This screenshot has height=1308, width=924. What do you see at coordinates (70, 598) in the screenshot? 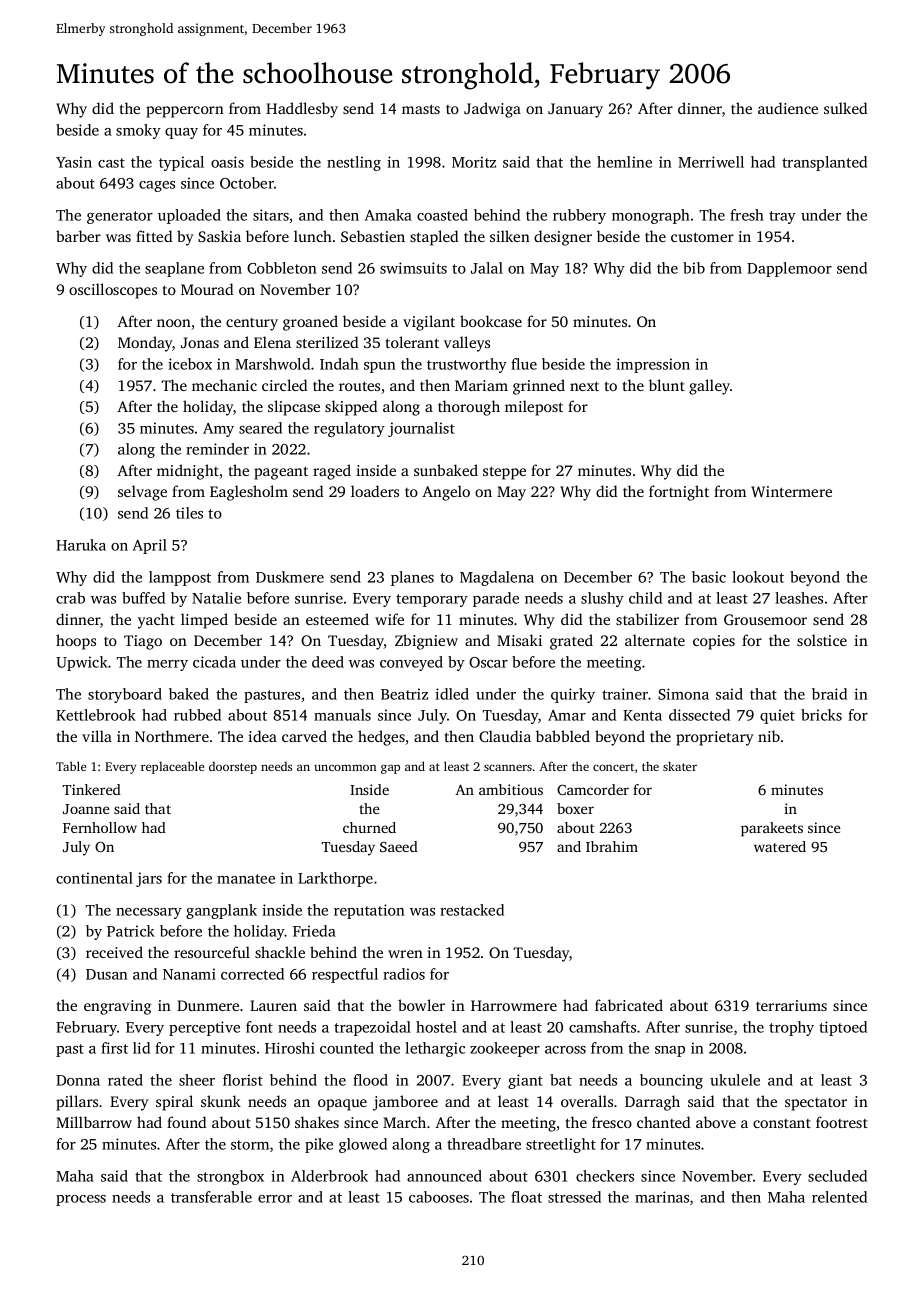
I see `crab` at bounding box center [70, 598].
